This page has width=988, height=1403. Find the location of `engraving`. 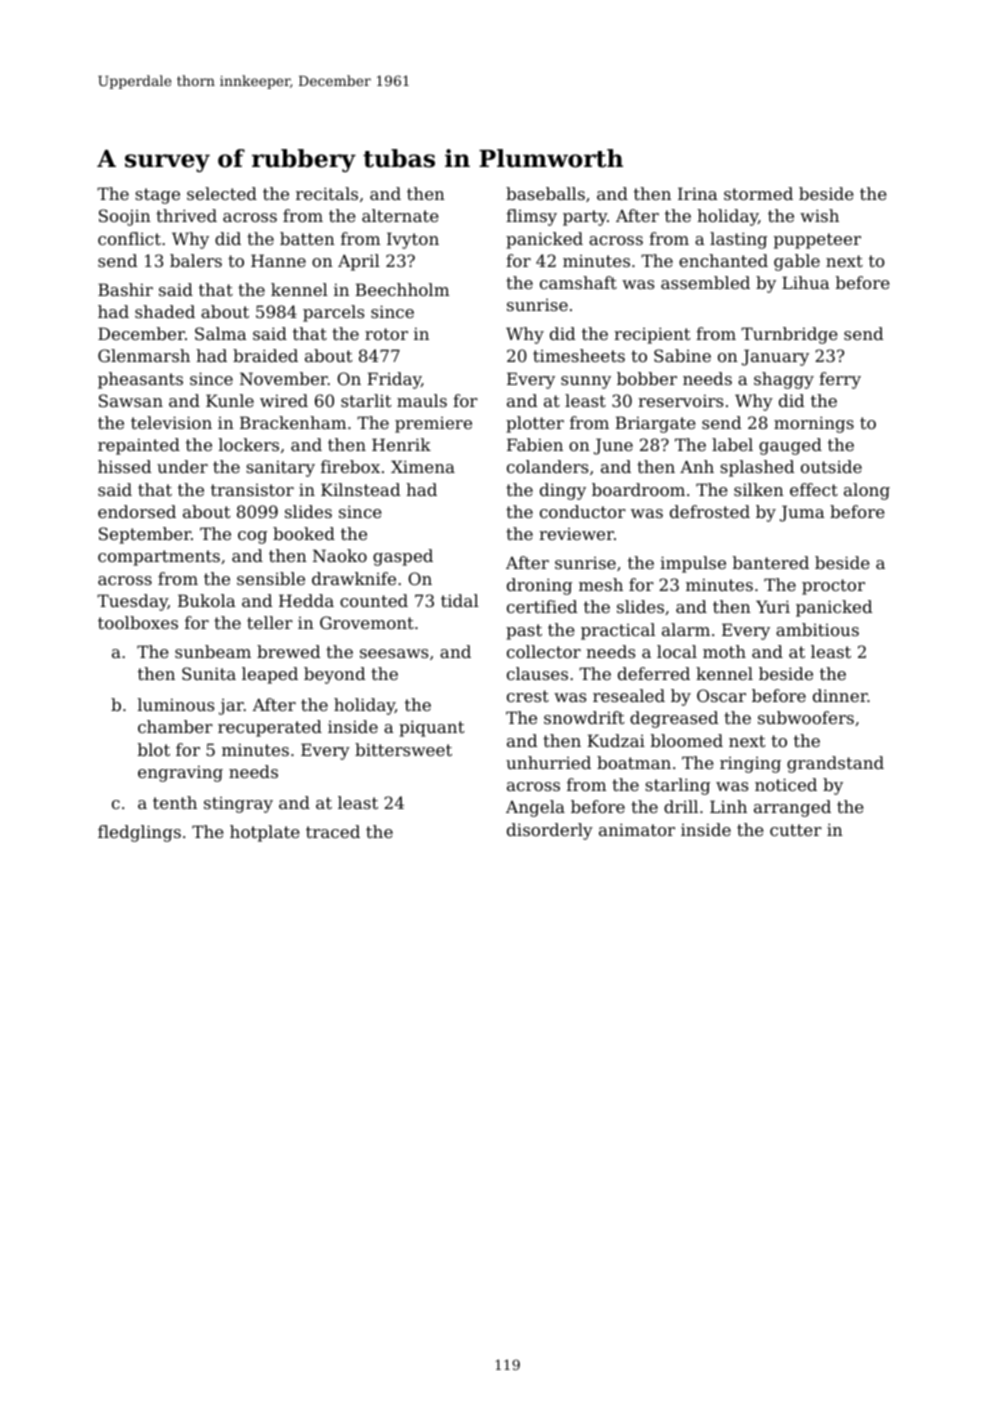

engraving is located at coordinates (180, 773).
